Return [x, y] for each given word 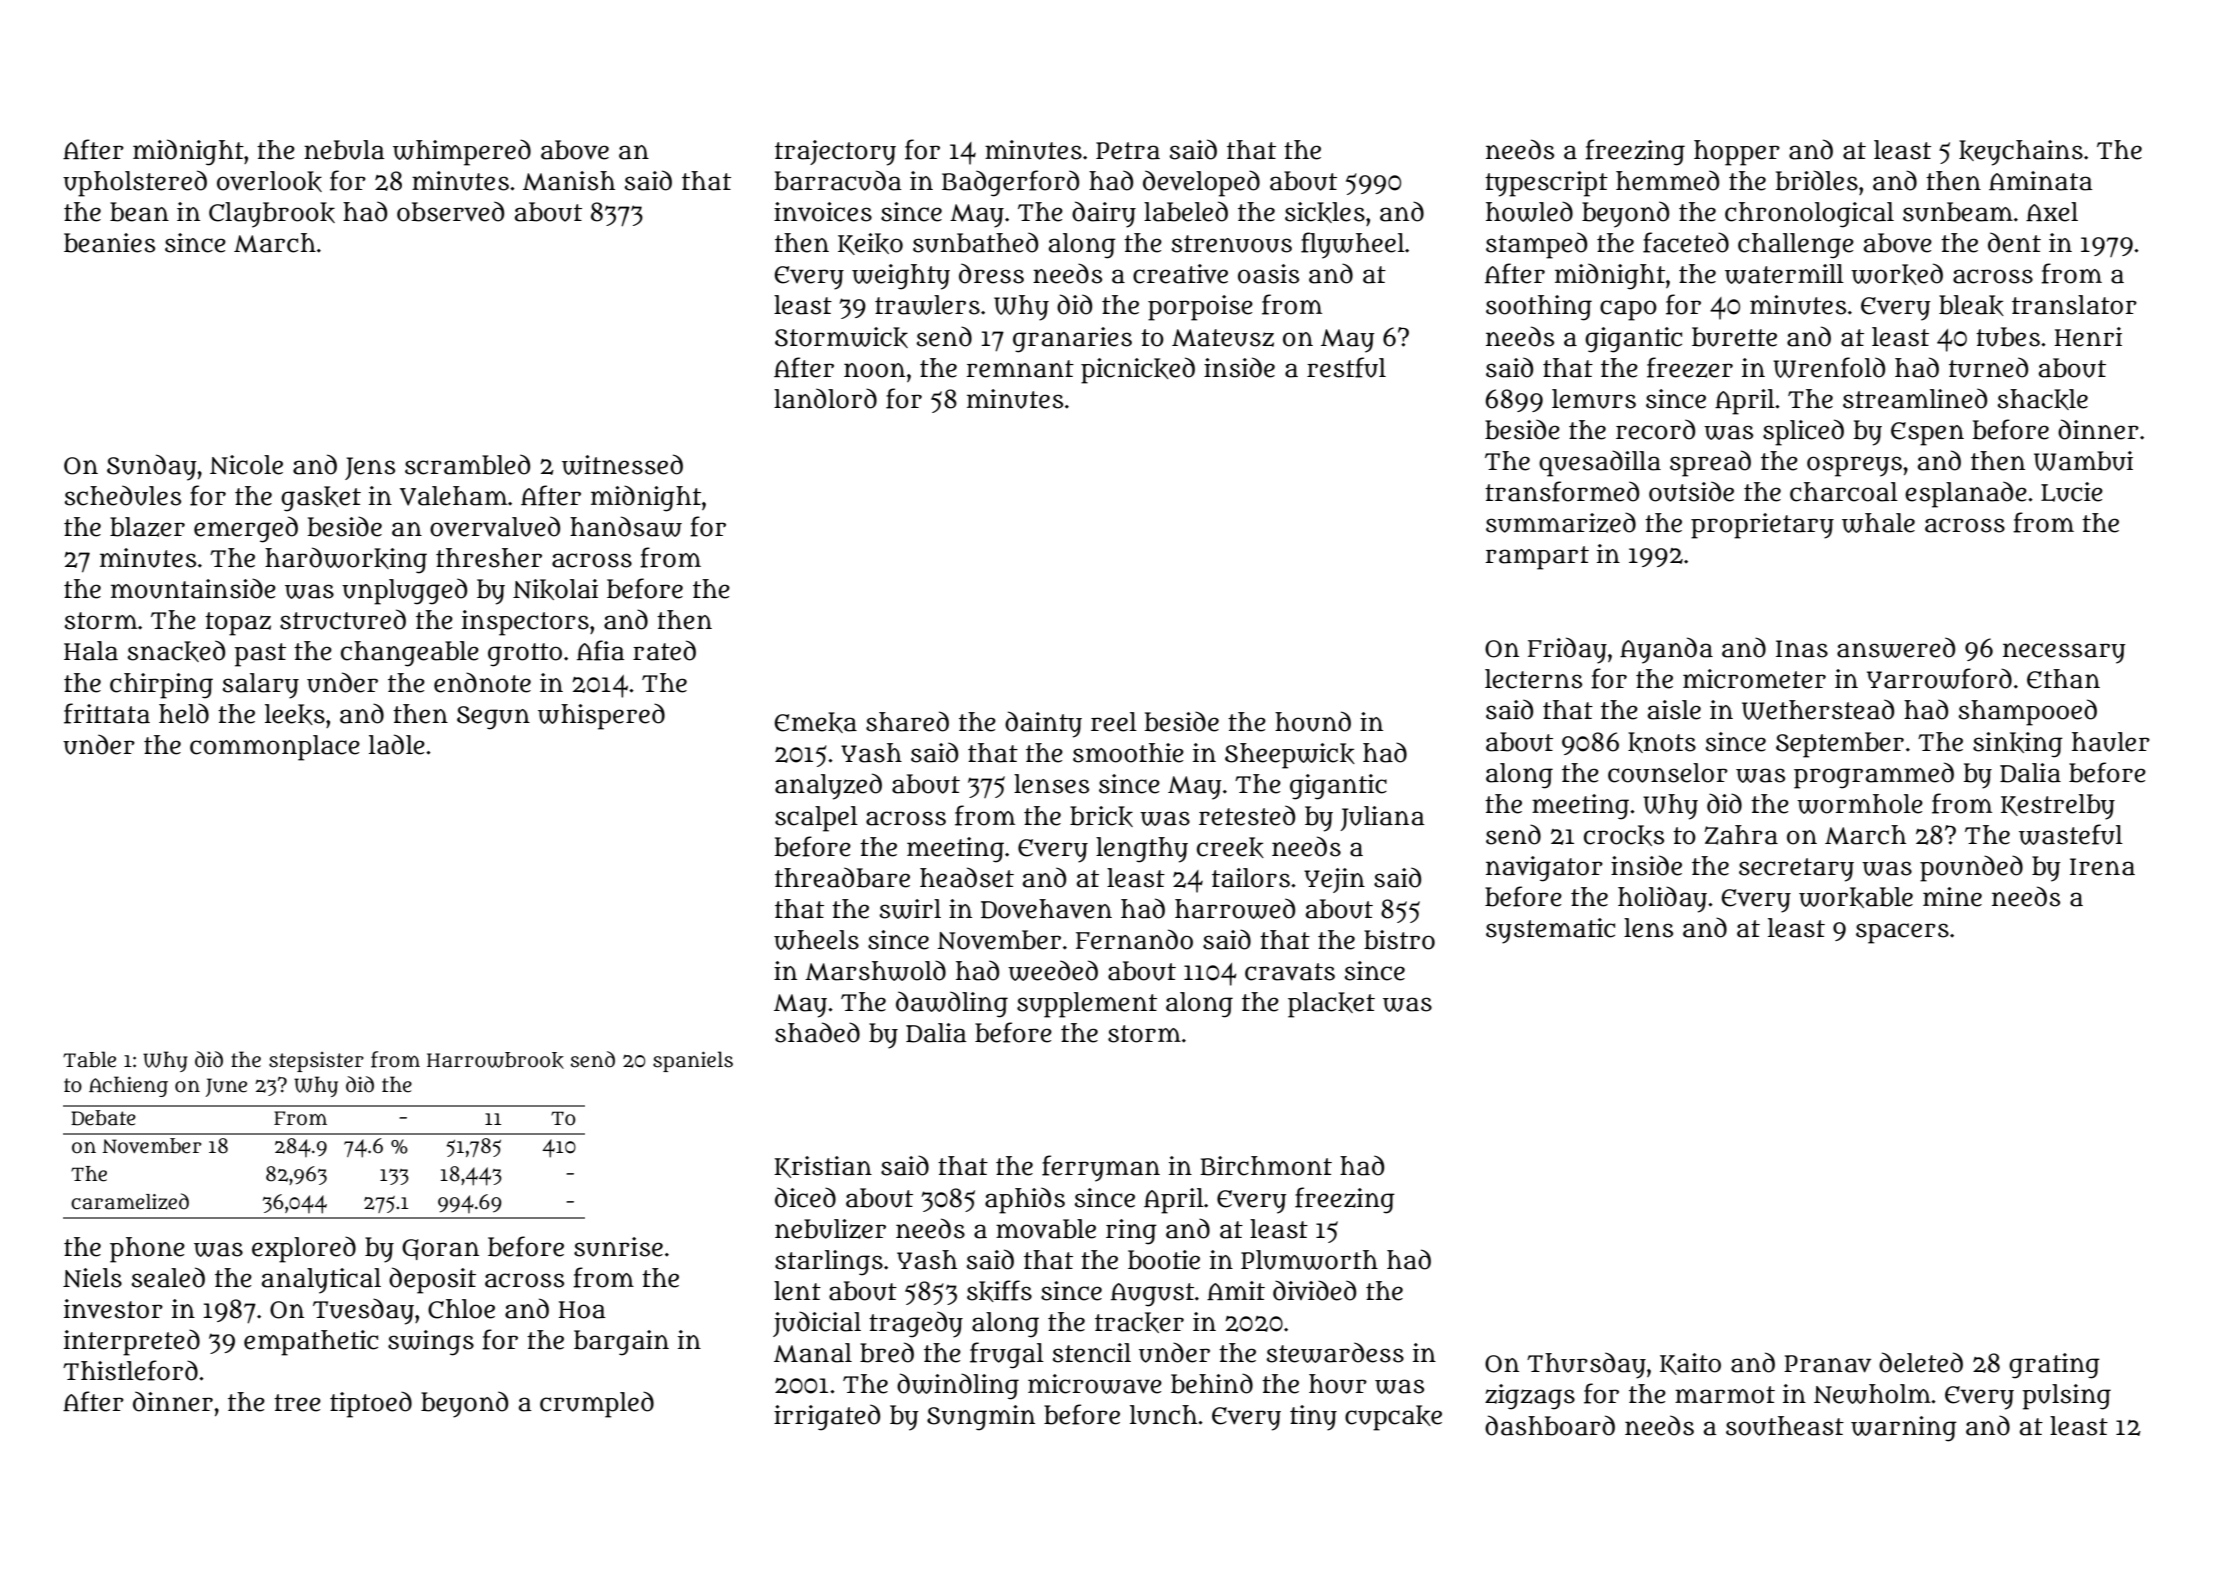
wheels [816, 940]
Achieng [128, 1086]
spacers [1902, 933]
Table [89, 1059]
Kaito [1690, 1364]
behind [1212, 1383]
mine [1952, 897]
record [1655, 429]
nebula [344, 150]
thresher [489, 558]
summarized [1561, 522]
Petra [1128, 151]
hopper [1737, 153]
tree [297, 1403]
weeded [1053, 970]
